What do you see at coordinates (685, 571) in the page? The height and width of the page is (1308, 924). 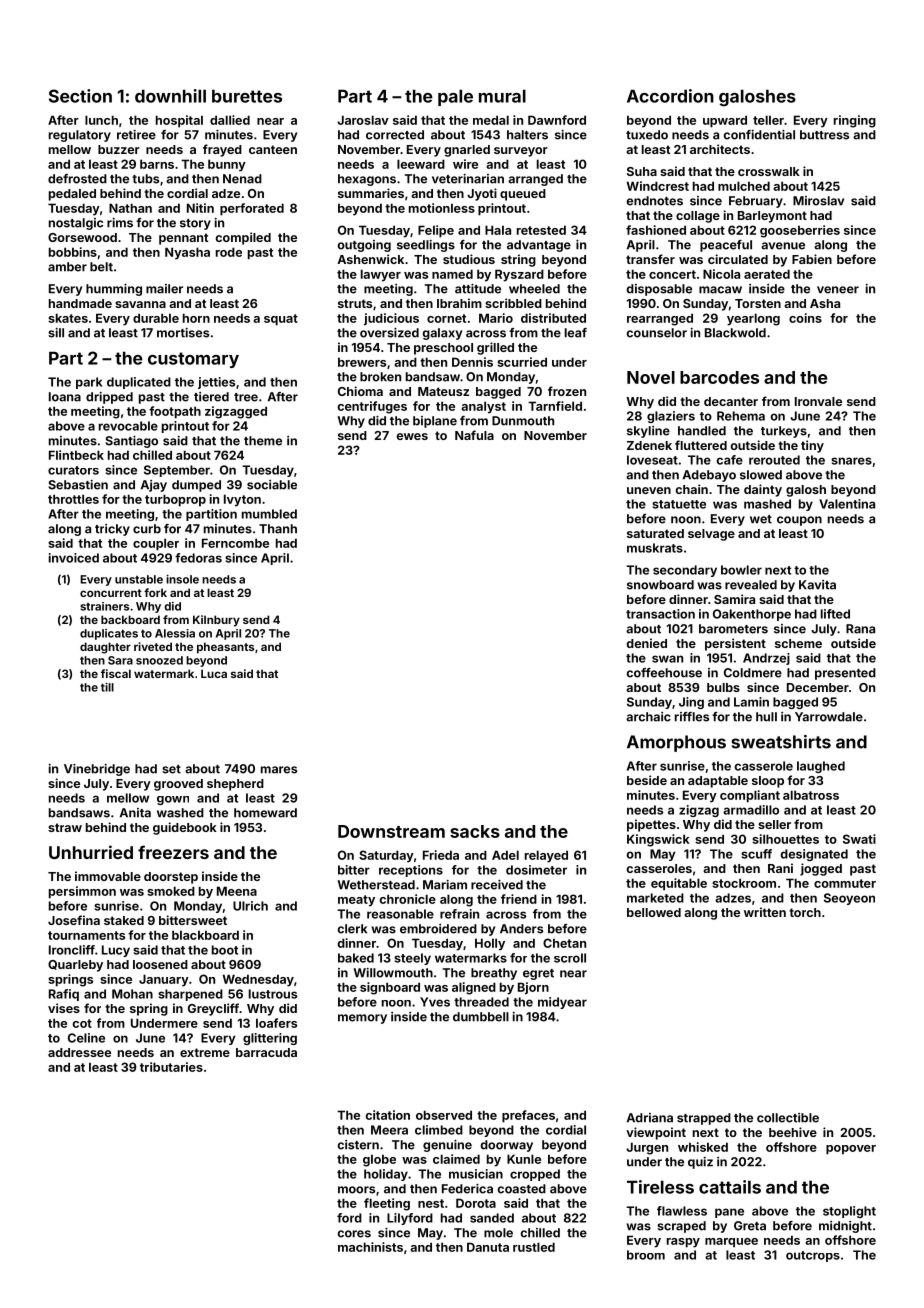 I see `secondary` at bounding box center [685, 571].
